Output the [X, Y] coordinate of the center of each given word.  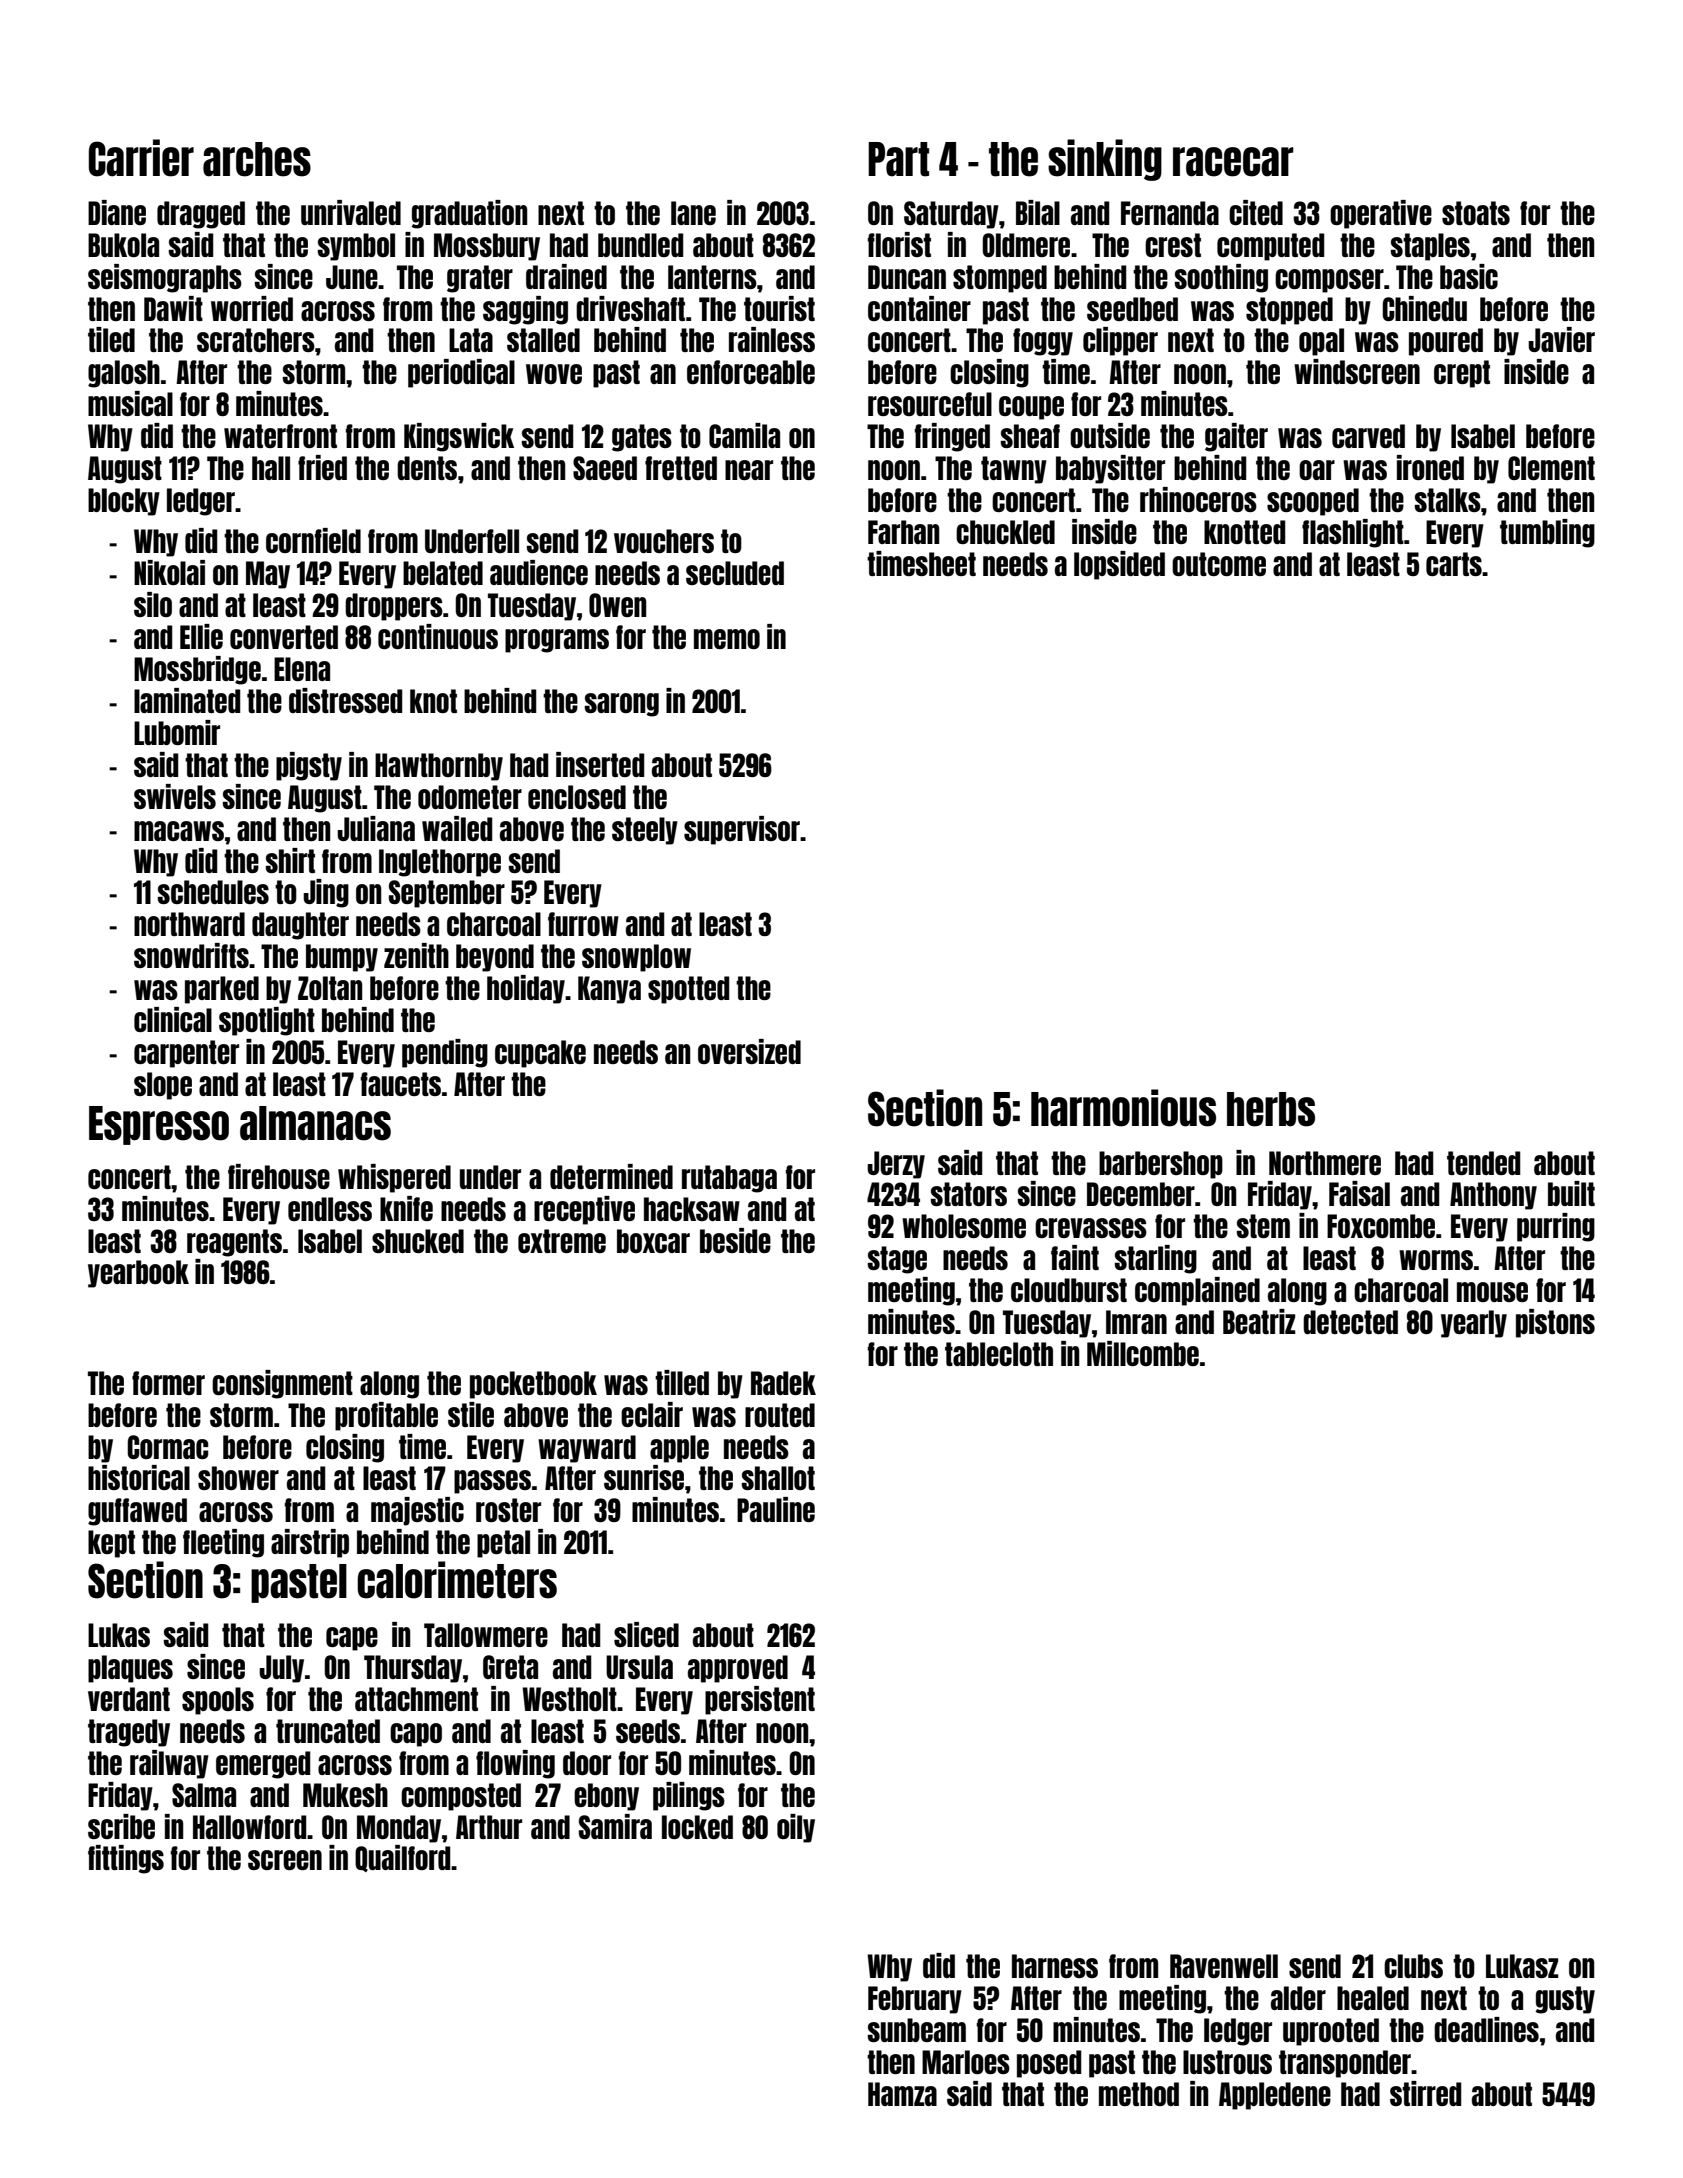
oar [1317, 470]
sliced [646, 1634]
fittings [126, 1859]
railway [169, 1764]
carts [1454, 564]
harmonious [1123, 1108]
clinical [173, 1019]
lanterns [712, 277]
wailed [457, 828]
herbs [1271, 1109]
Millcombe [1143, 1353]
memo [727, 639]
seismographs [165, 278]
